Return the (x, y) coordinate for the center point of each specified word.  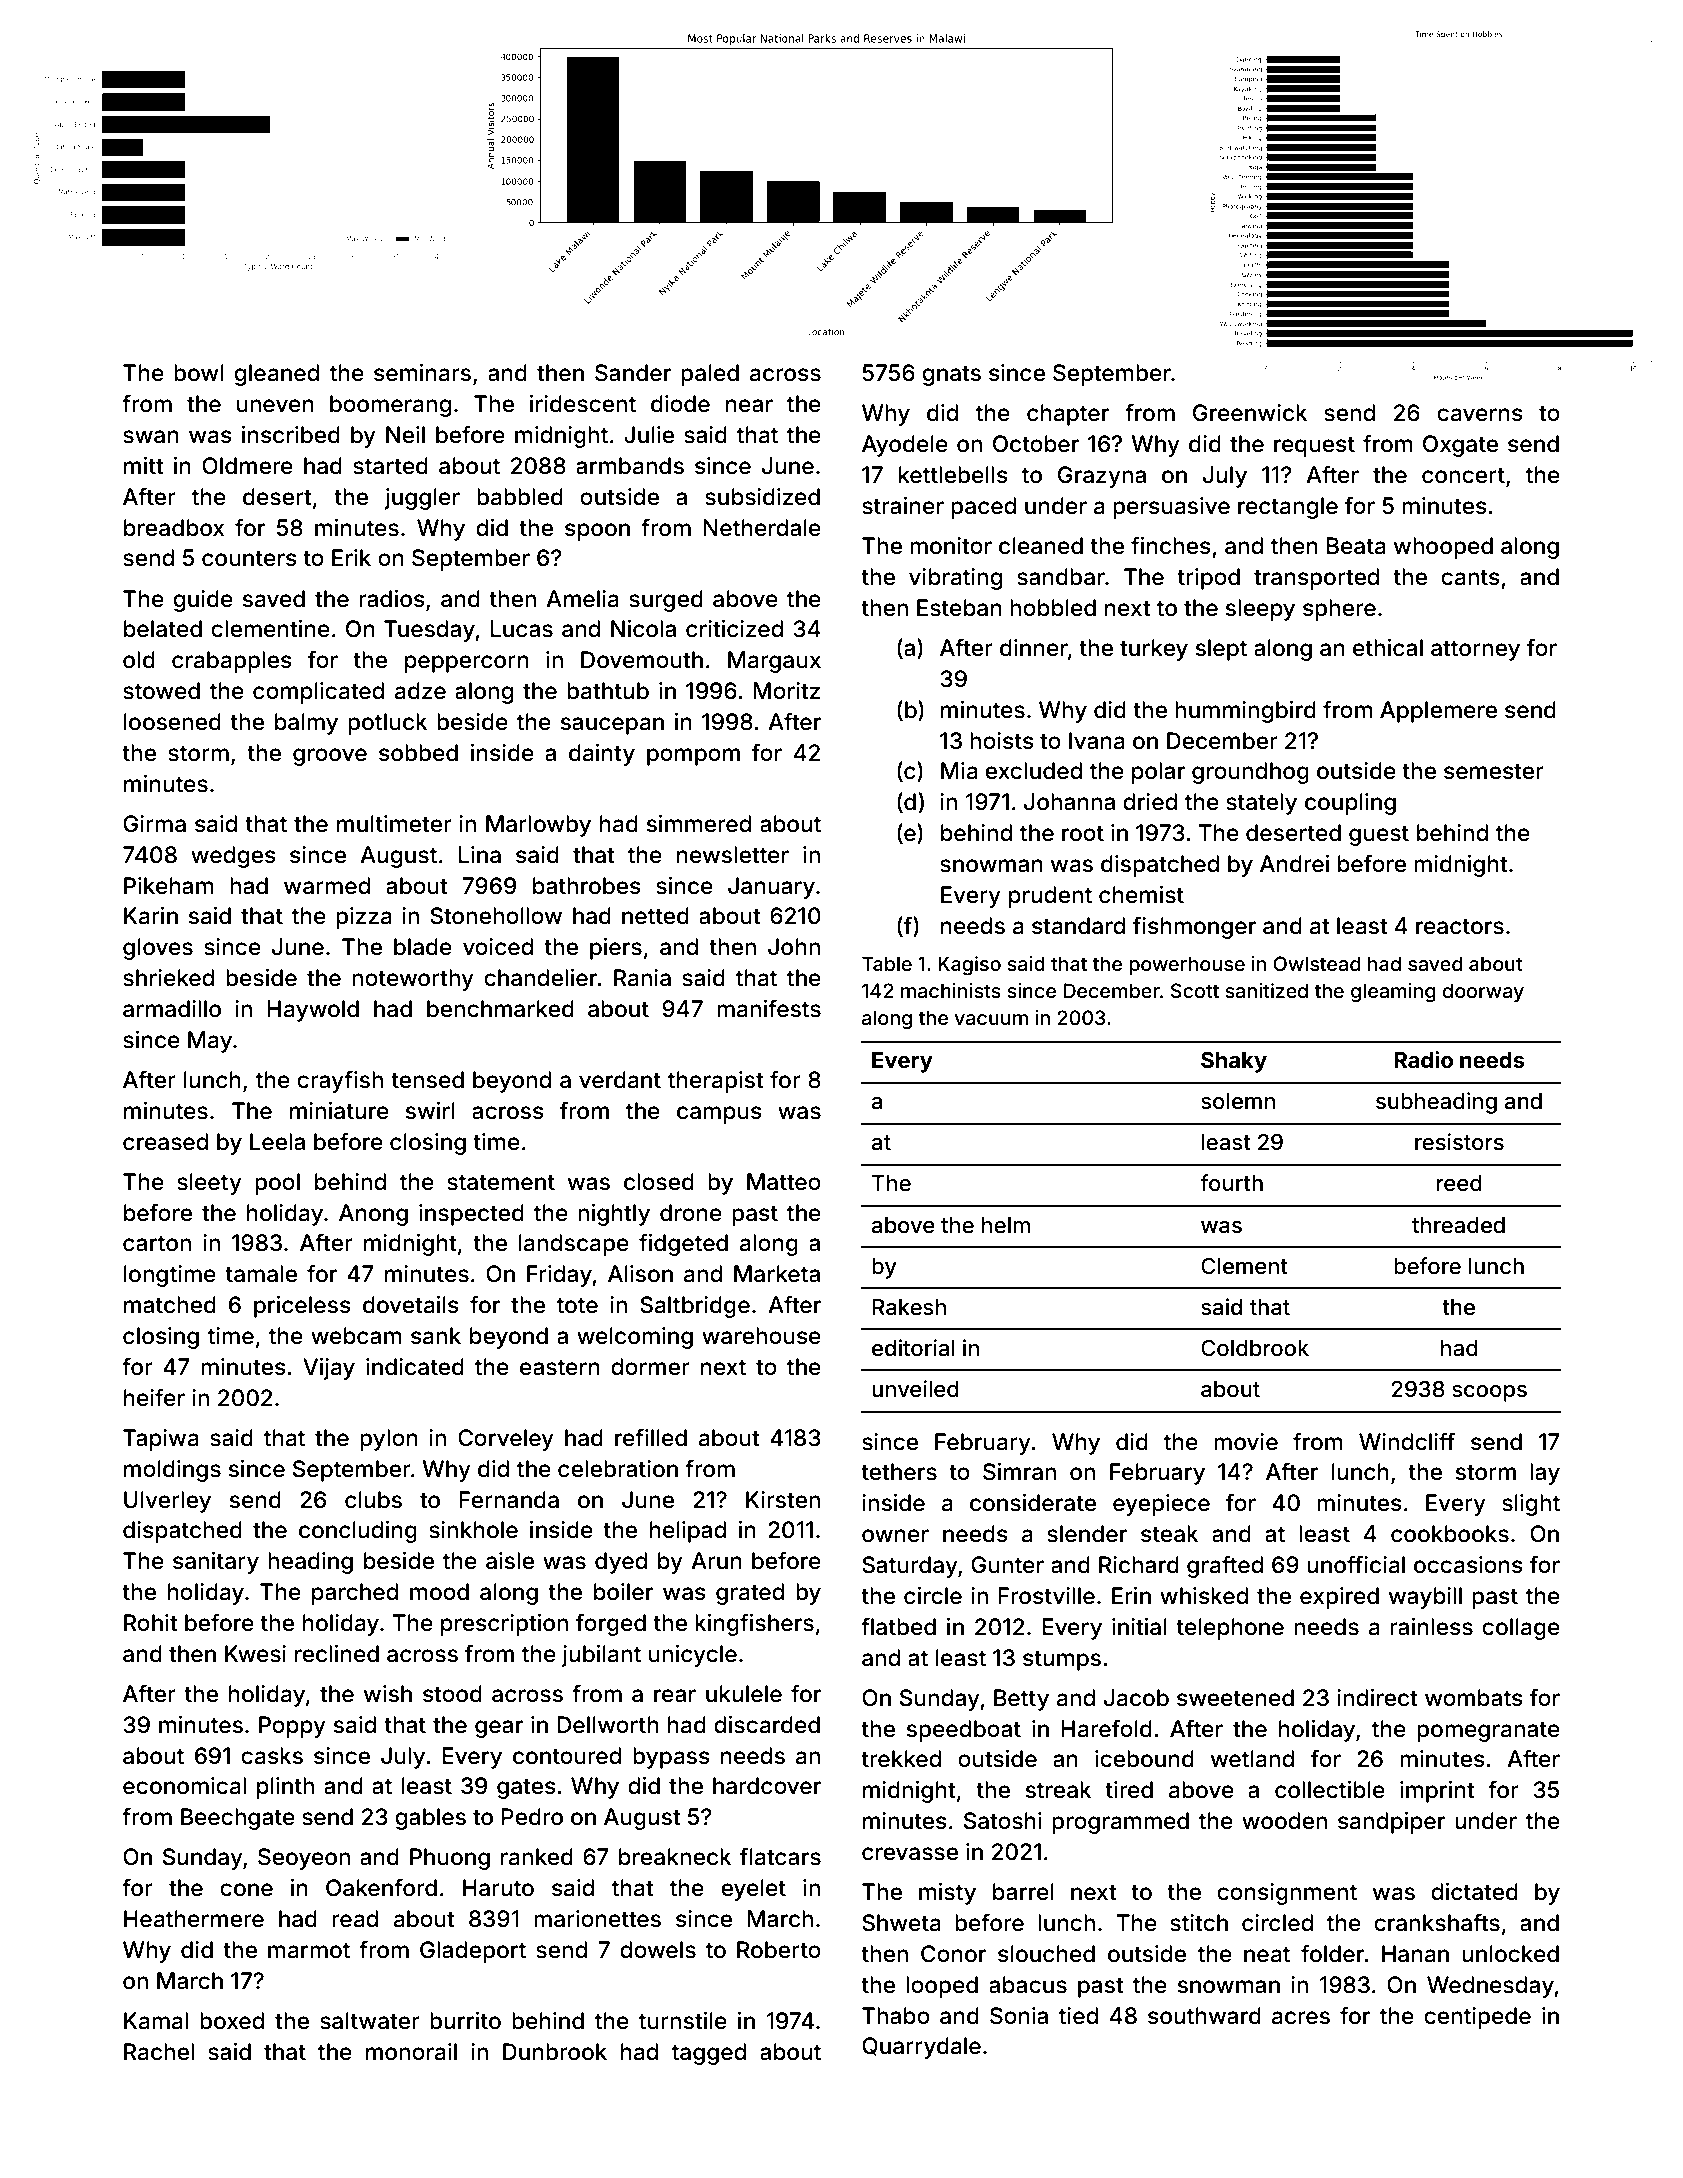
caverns (1480, 415)
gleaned (276, 375)
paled (710, 375)
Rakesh (909, 1307)
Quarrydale (921, 2048)
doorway (1483, 992)
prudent (1050, 897)
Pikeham (169, 886)
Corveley (506, 1440)
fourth (1231, 1183)
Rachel (159, 2052)
